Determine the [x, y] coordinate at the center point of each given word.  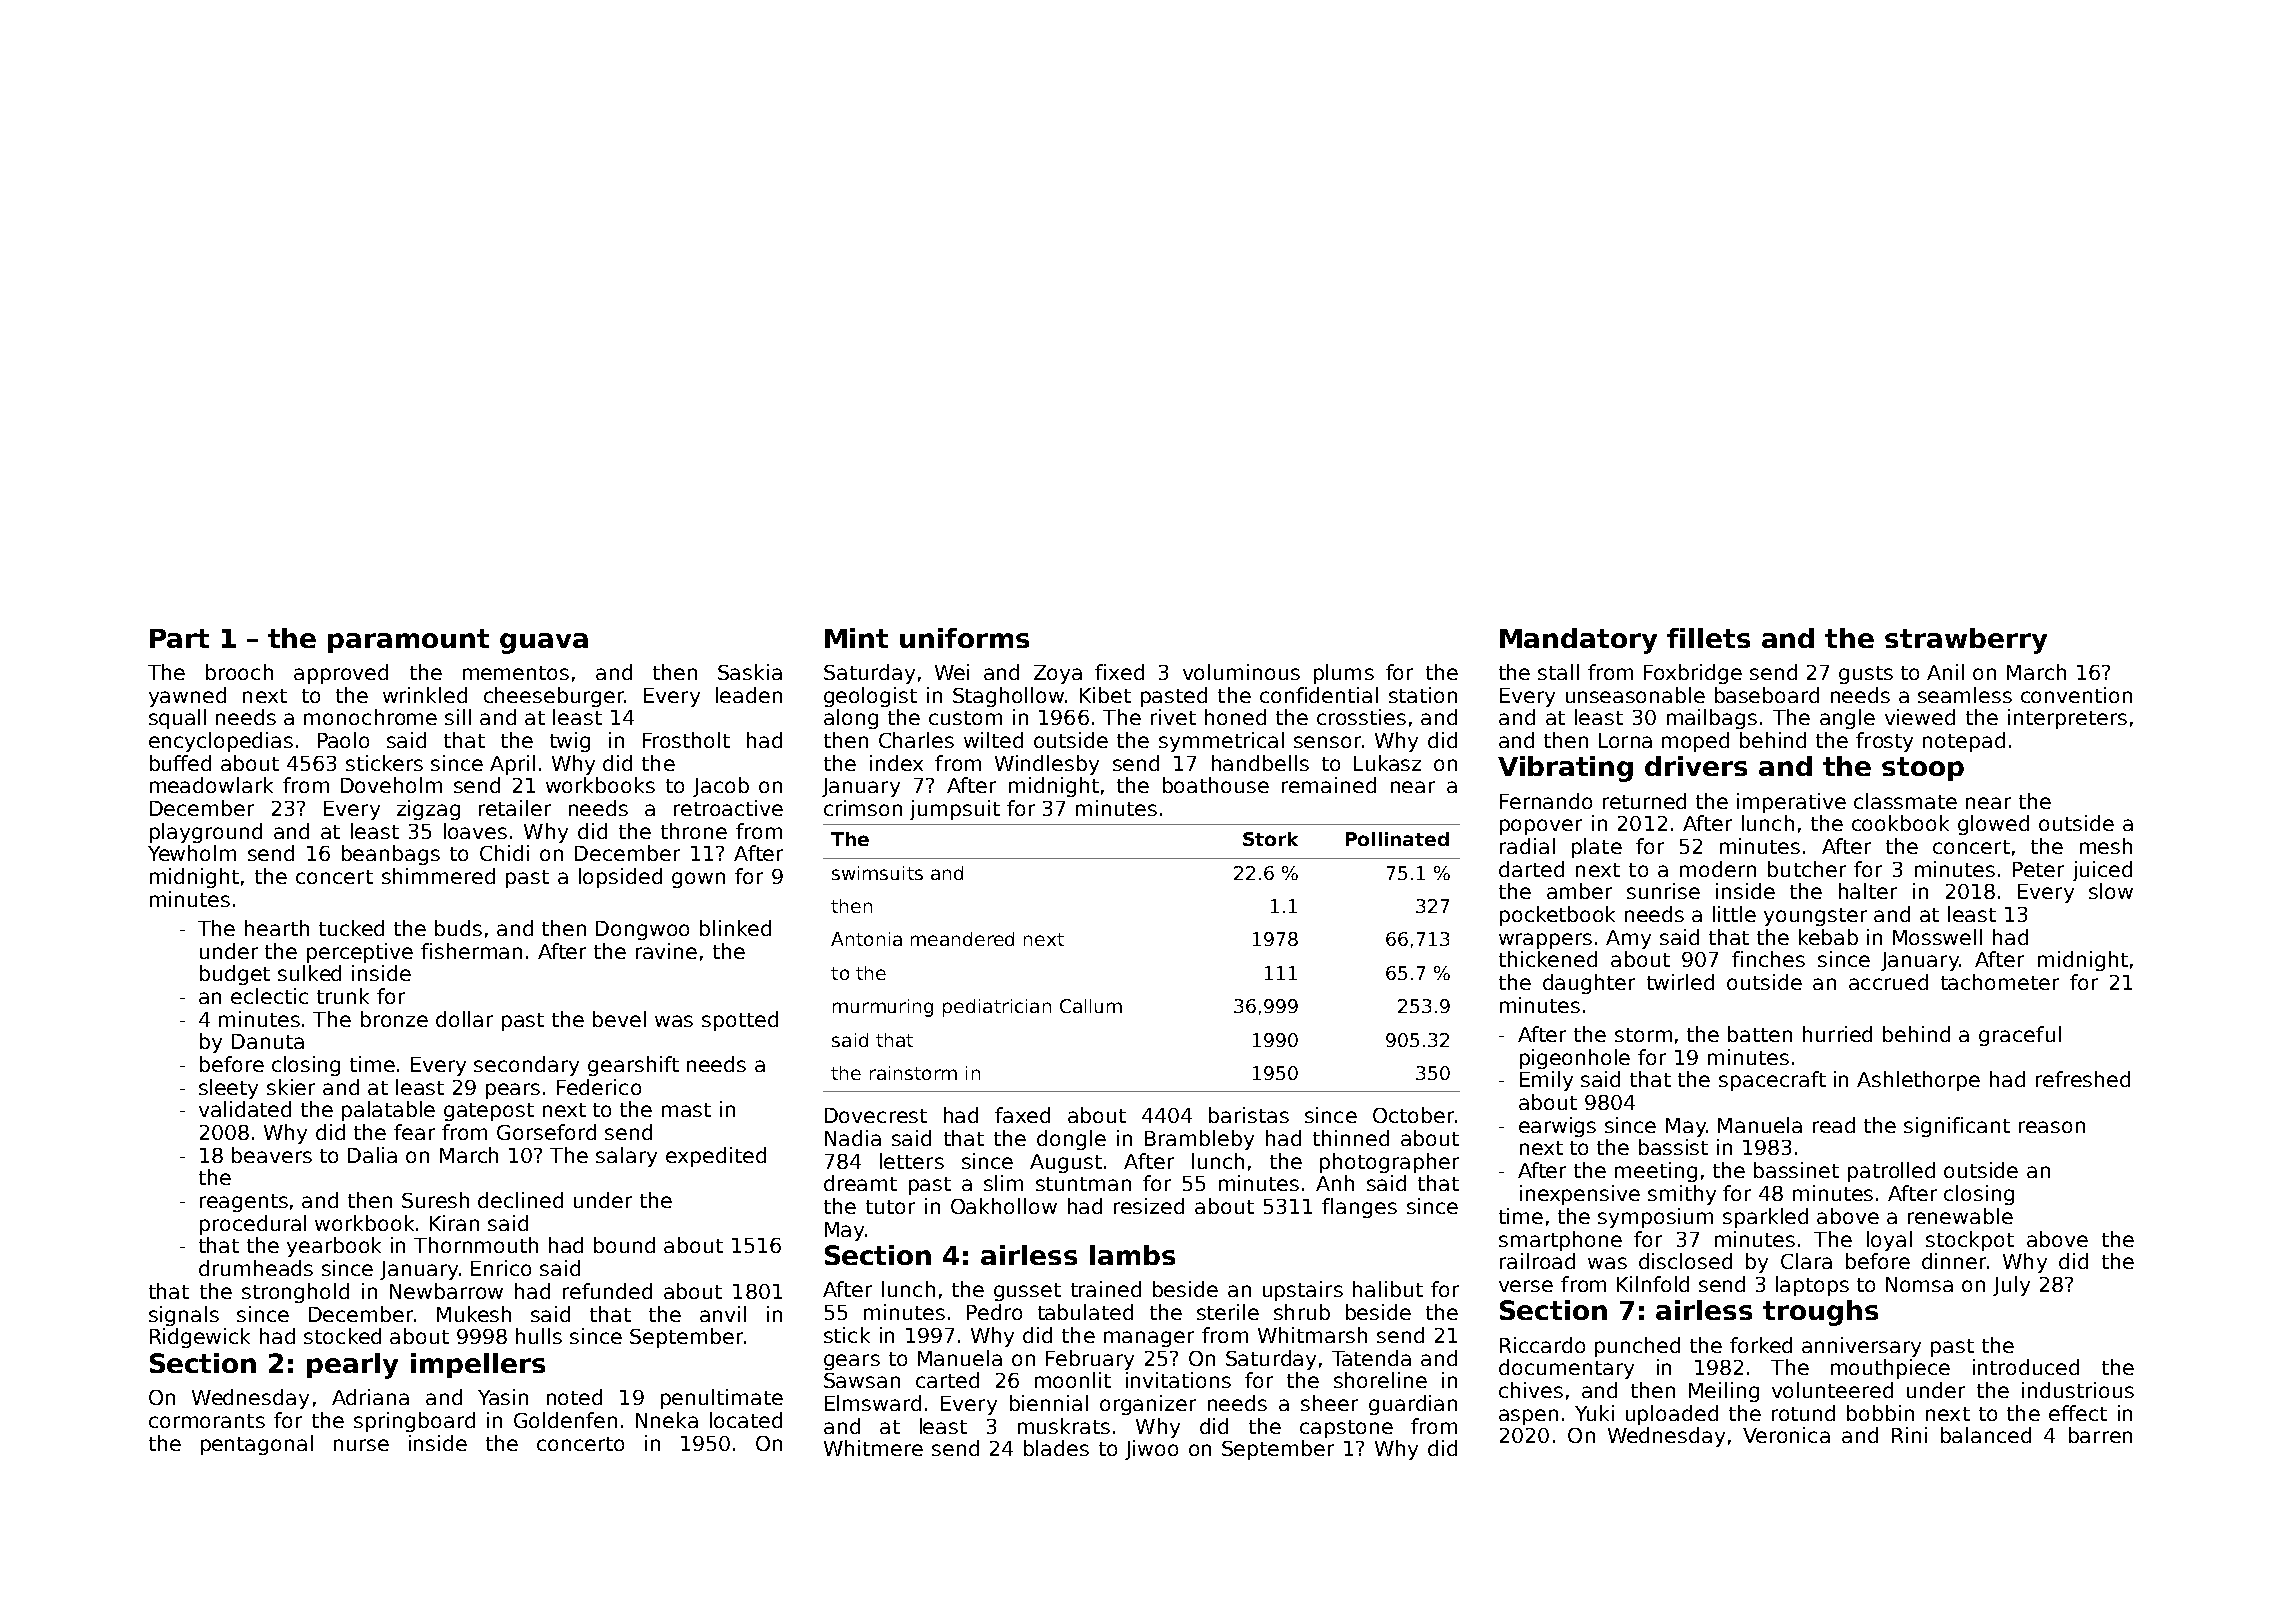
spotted [740, 1021]
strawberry [1966, 641]
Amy [1628, 939]
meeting [1656, 1172]
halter [1868, 891]
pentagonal [257, 1445]
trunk [343, 996]
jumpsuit [955, 810]
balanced [1986, 1435]
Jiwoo [1151, 1450]
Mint [856, 638]
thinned [1351, 1138]
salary [626, 1157]
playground [206, 833]
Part [179, 638]
